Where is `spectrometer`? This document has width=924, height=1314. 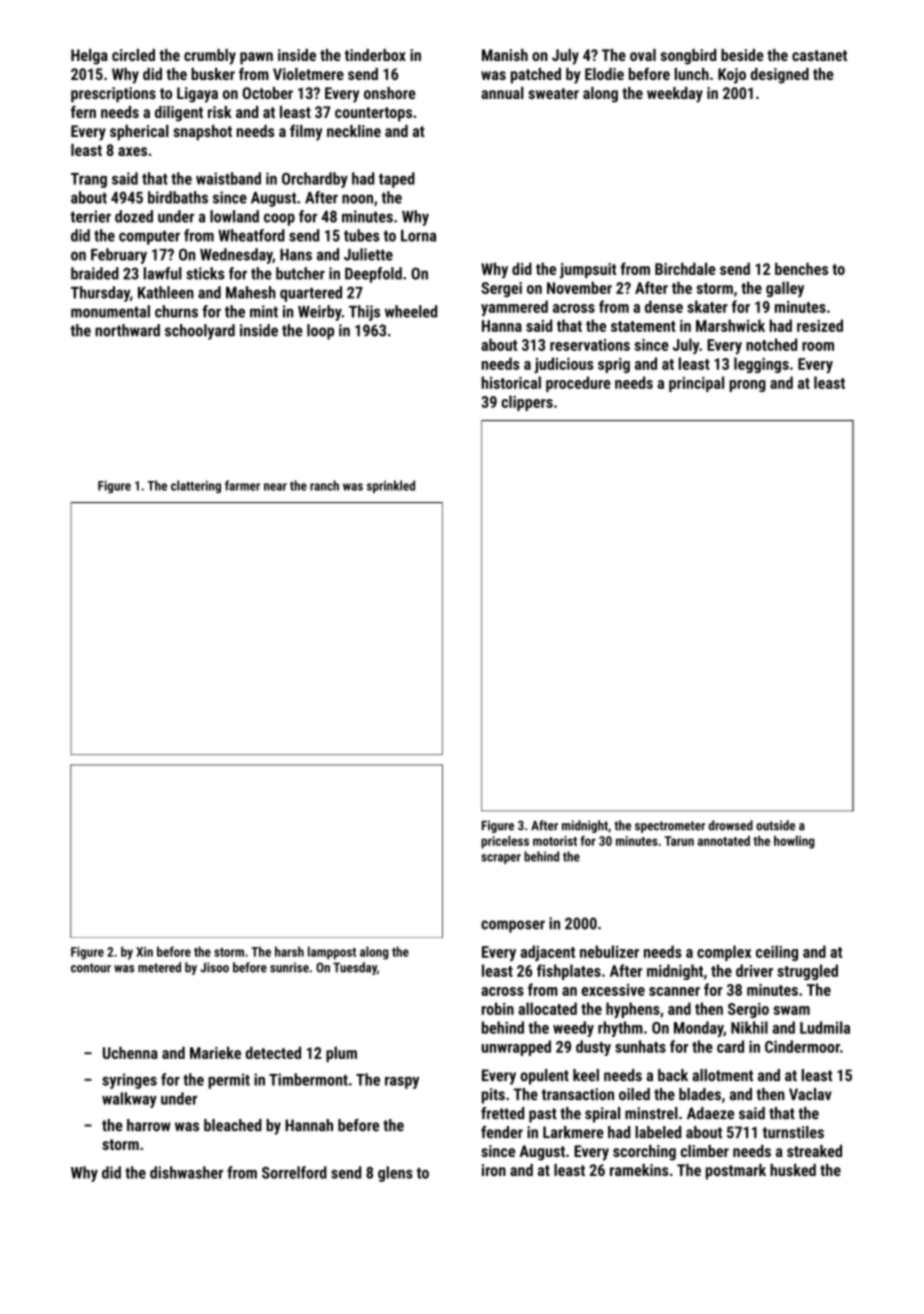 spectrometer is located at coordinates (670, 827).
